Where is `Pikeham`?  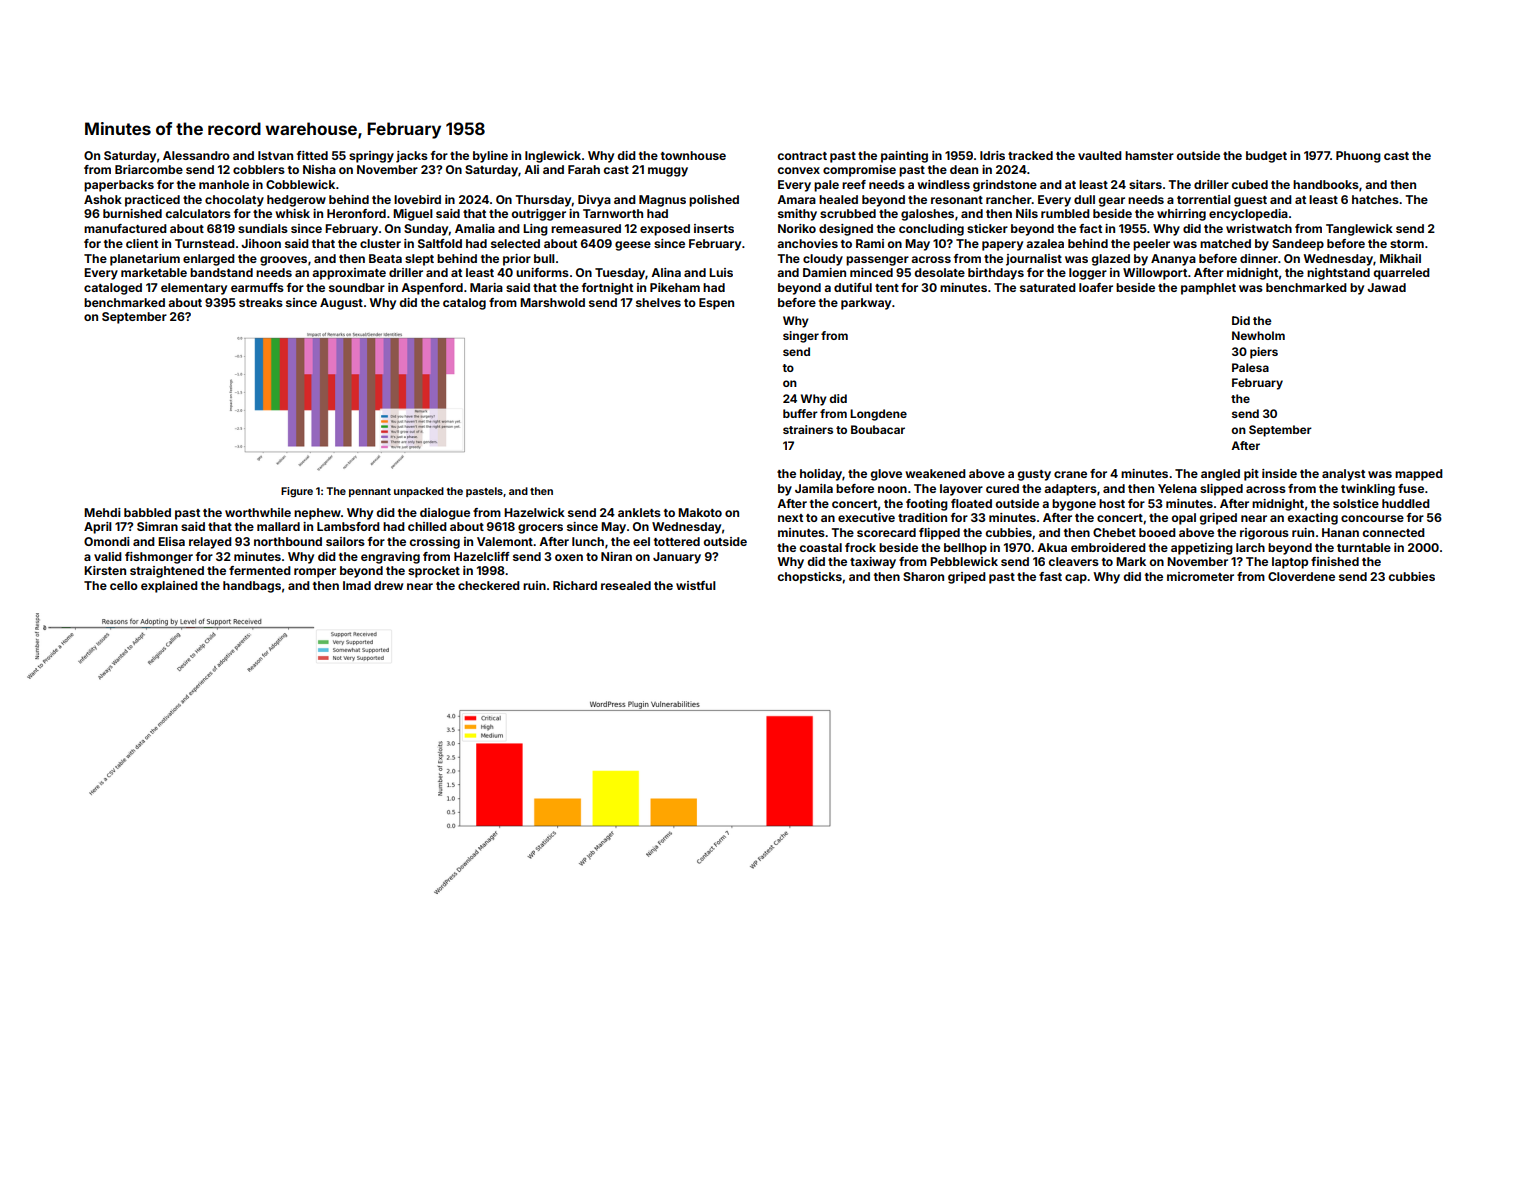
Pikeham is located at coordinates (675, 287).
